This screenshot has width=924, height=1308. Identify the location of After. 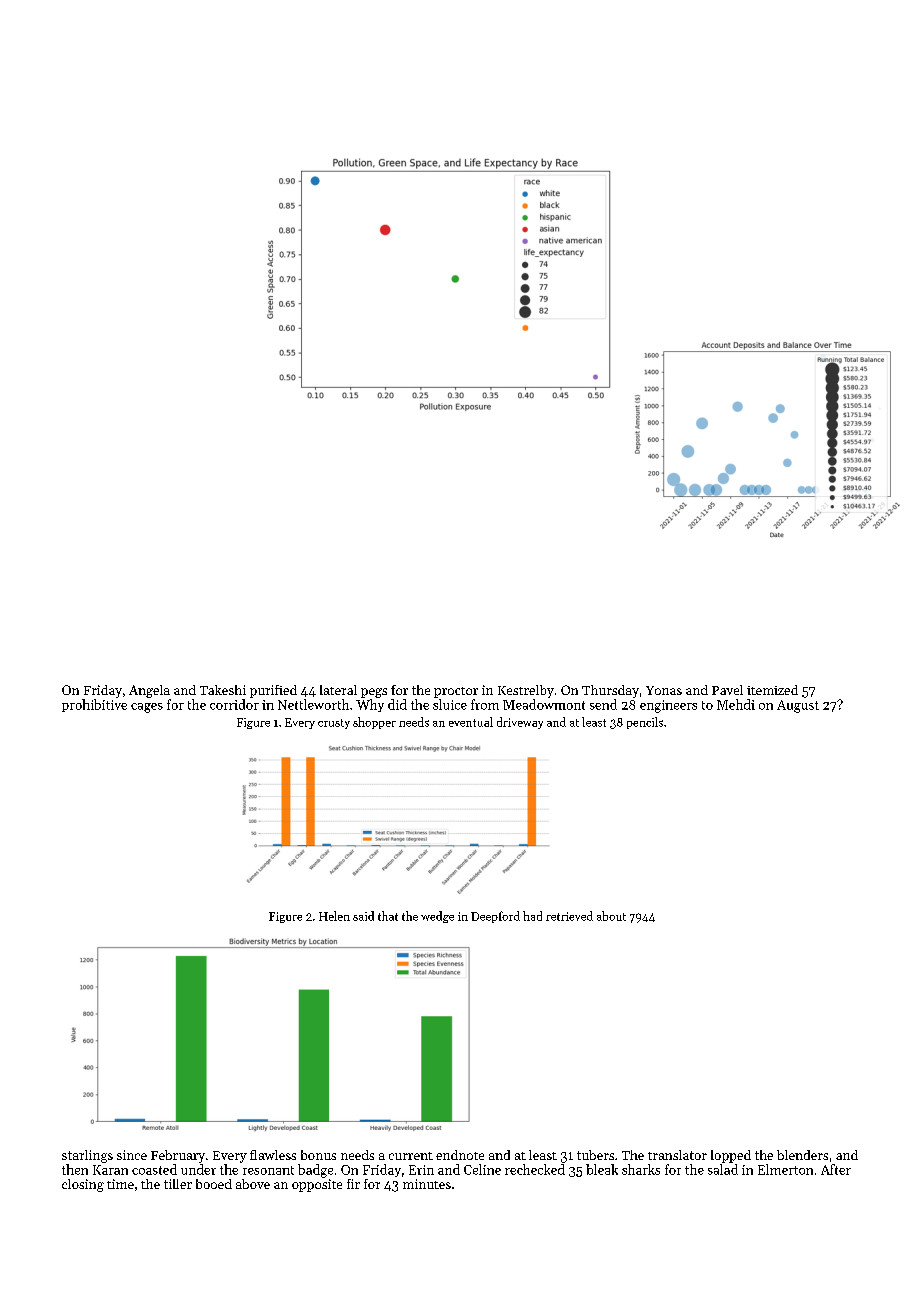
(836, 1169).
